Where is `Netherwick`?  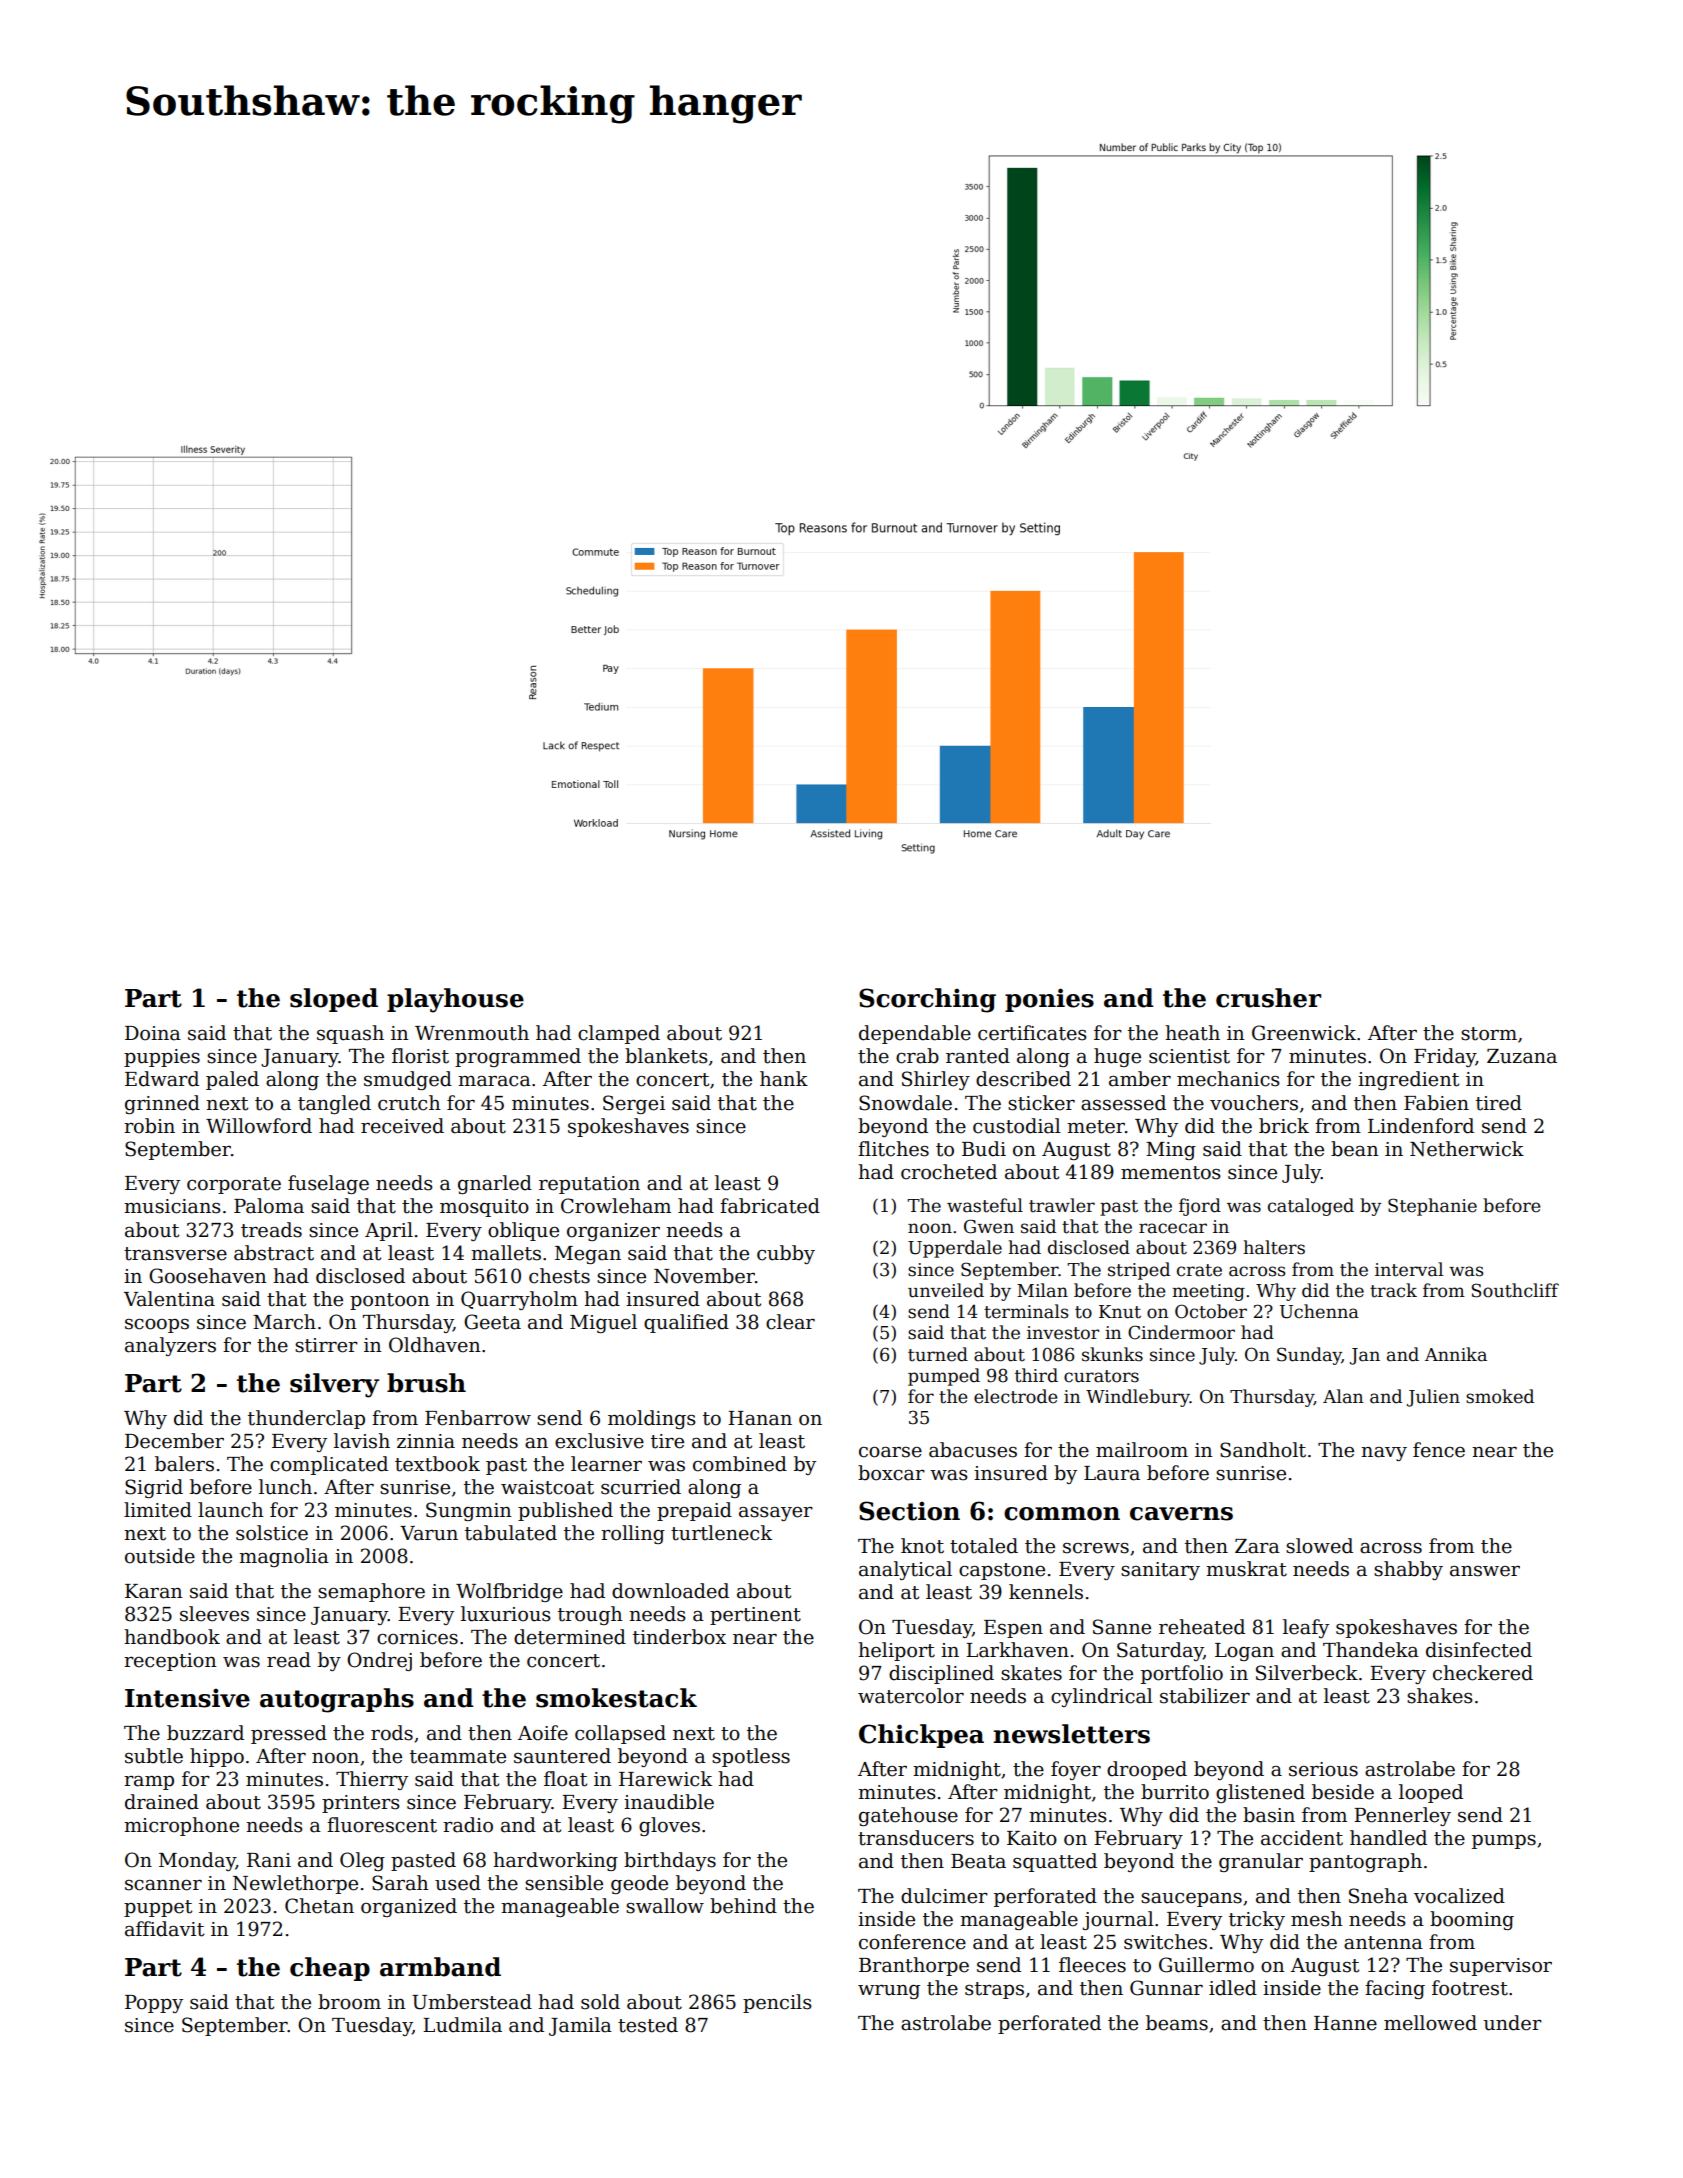
Netherwick is located at coordinates (1467, 1149).
